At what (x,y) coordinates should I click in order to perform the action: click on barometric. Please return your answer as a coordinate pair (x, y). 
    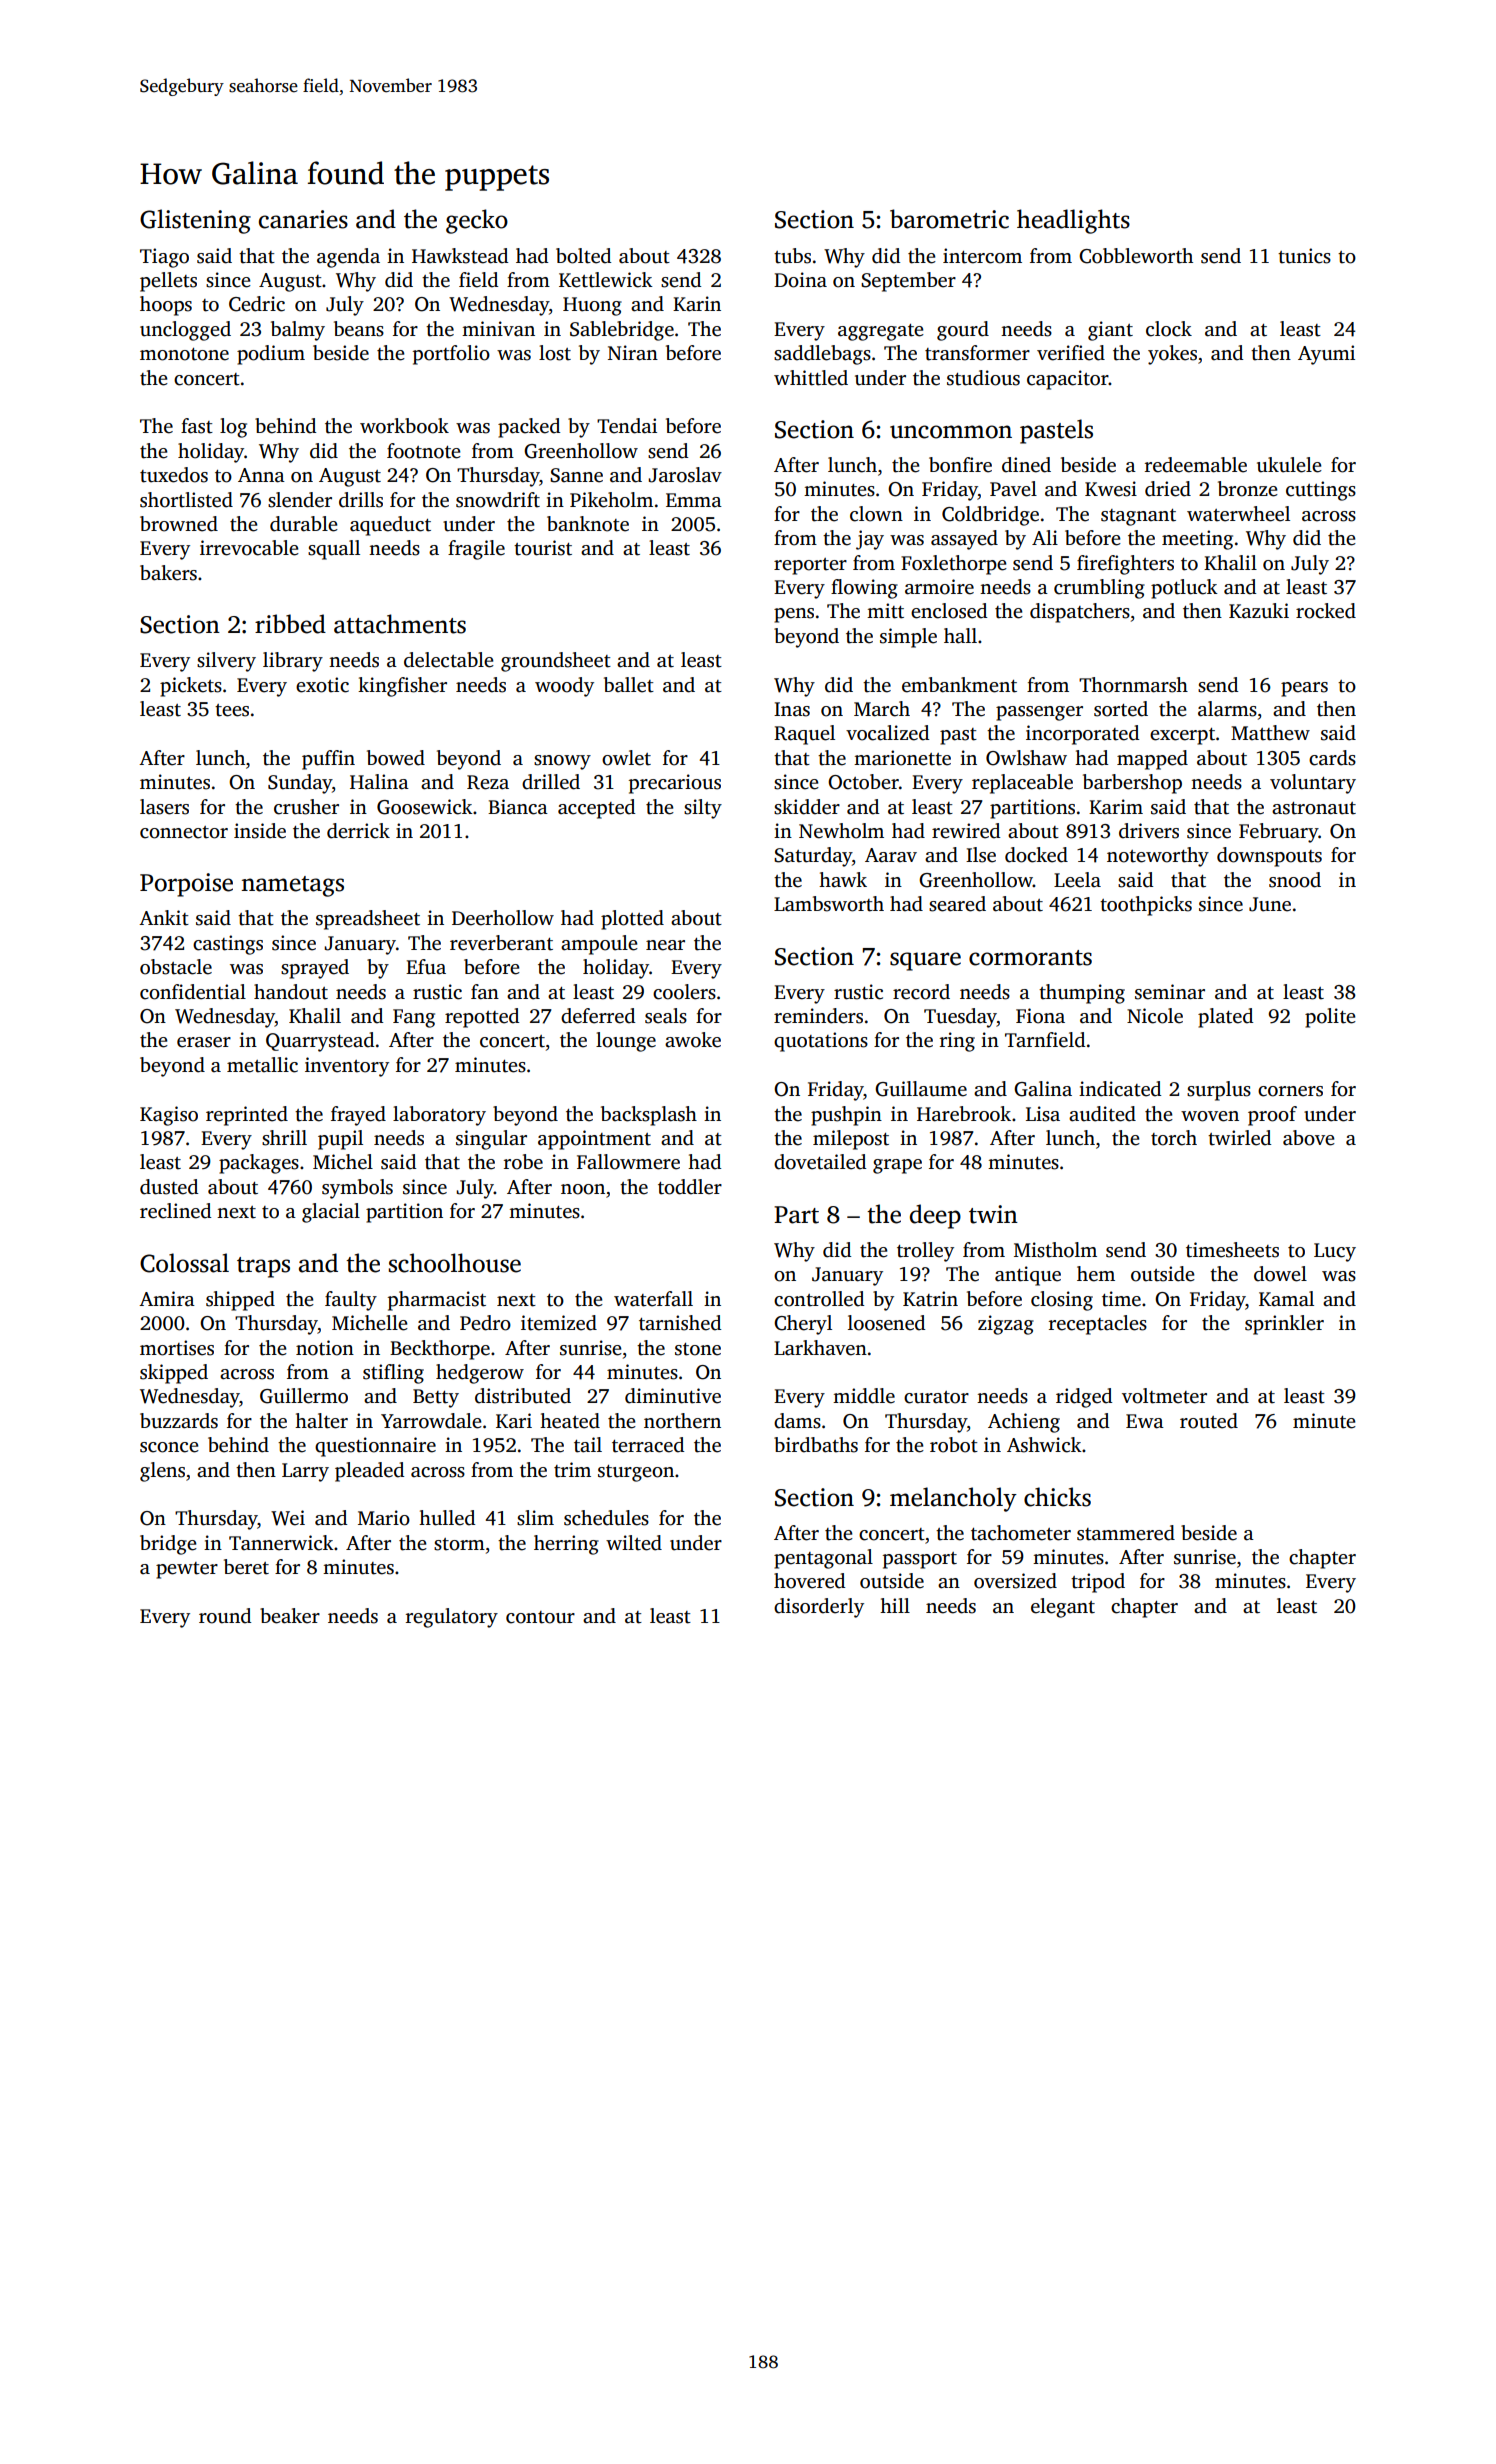
    Looking at the image, I should click on (949, 219).
